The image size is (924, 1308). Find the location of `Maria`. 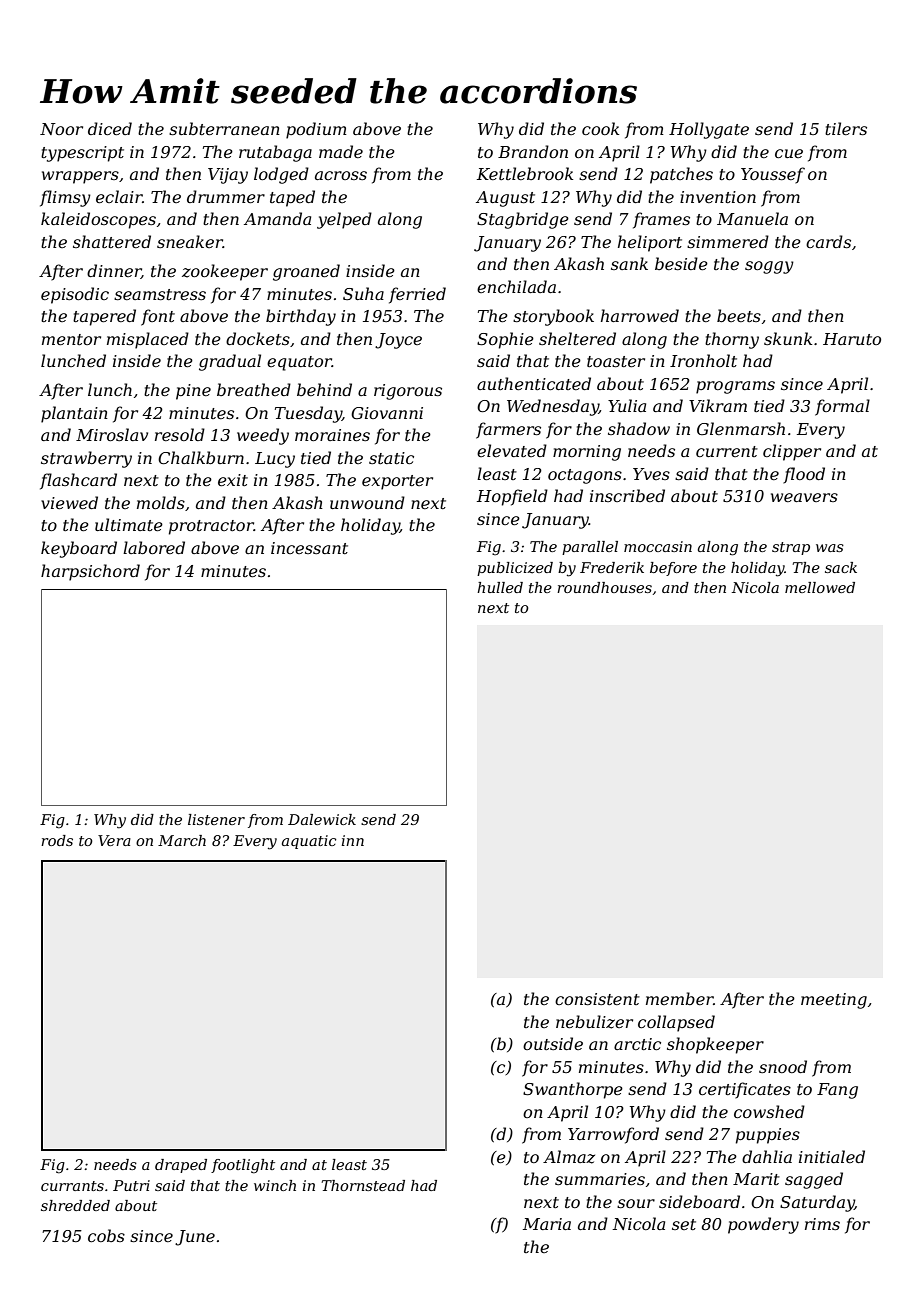

Maria is located at coordinates (547, 1224).
